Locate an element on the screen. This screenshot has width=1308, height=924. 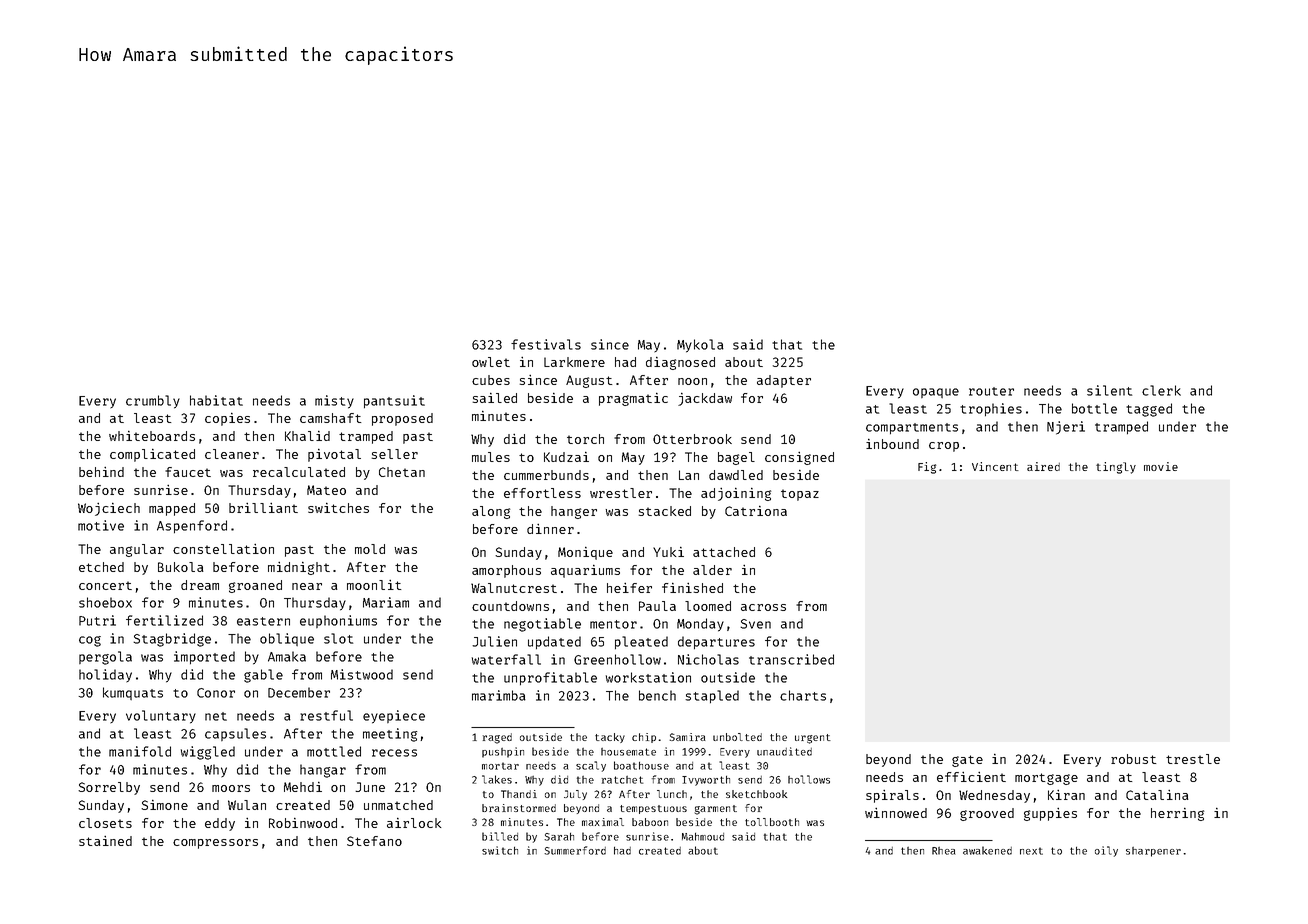
unprofitable is located at coordinates (550, 678).
